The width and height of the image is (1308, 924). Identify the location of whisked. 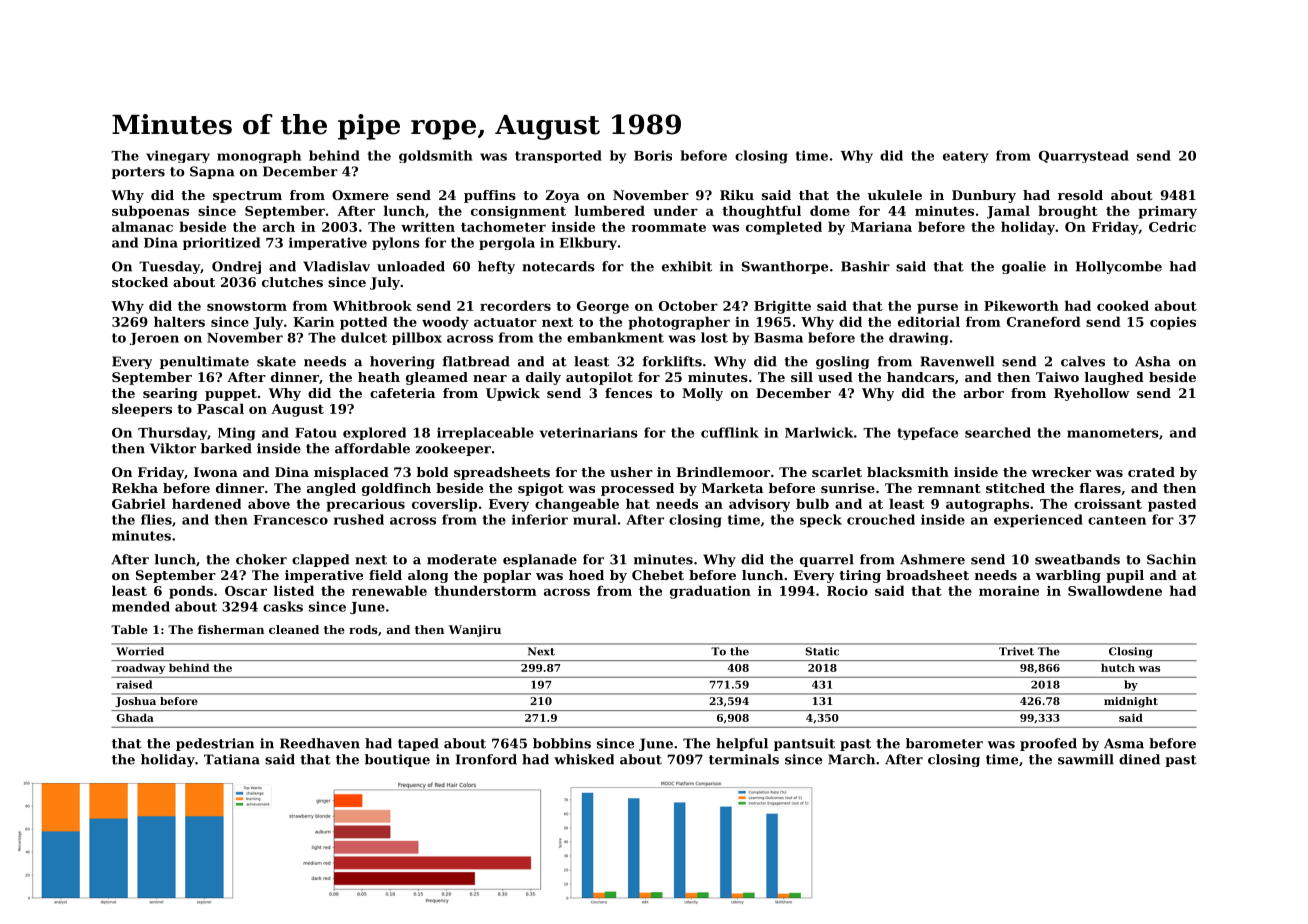
(584, 759).
